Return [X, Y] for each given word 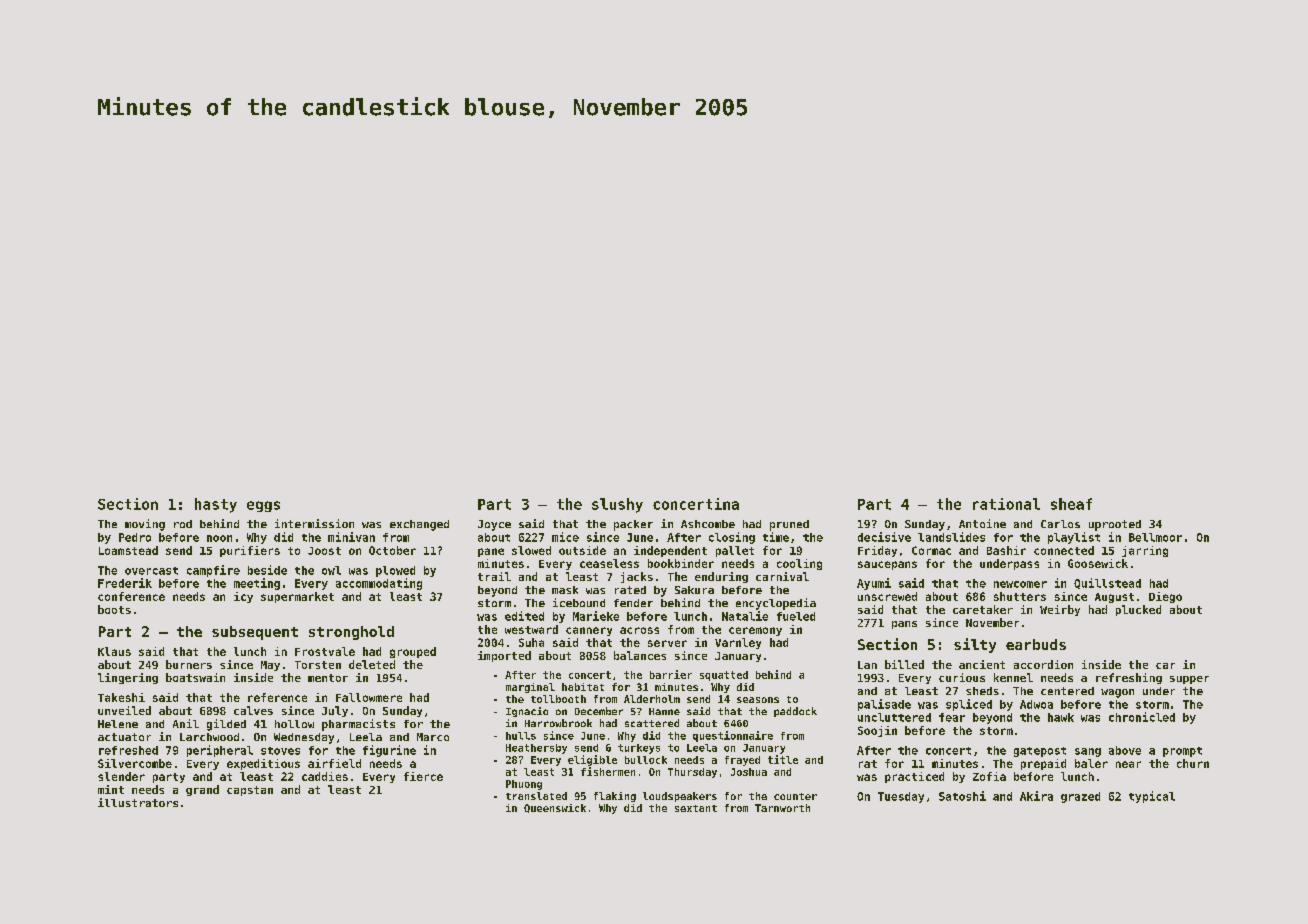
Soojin [877, 731]
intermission [314, 523]
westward [531, 629]
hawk [1061, 717]
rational [1006, 504]
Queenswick [555, 808]
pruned [789, 525]
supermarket [297, 597]
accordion [1043, 664]
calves [253, 710]
